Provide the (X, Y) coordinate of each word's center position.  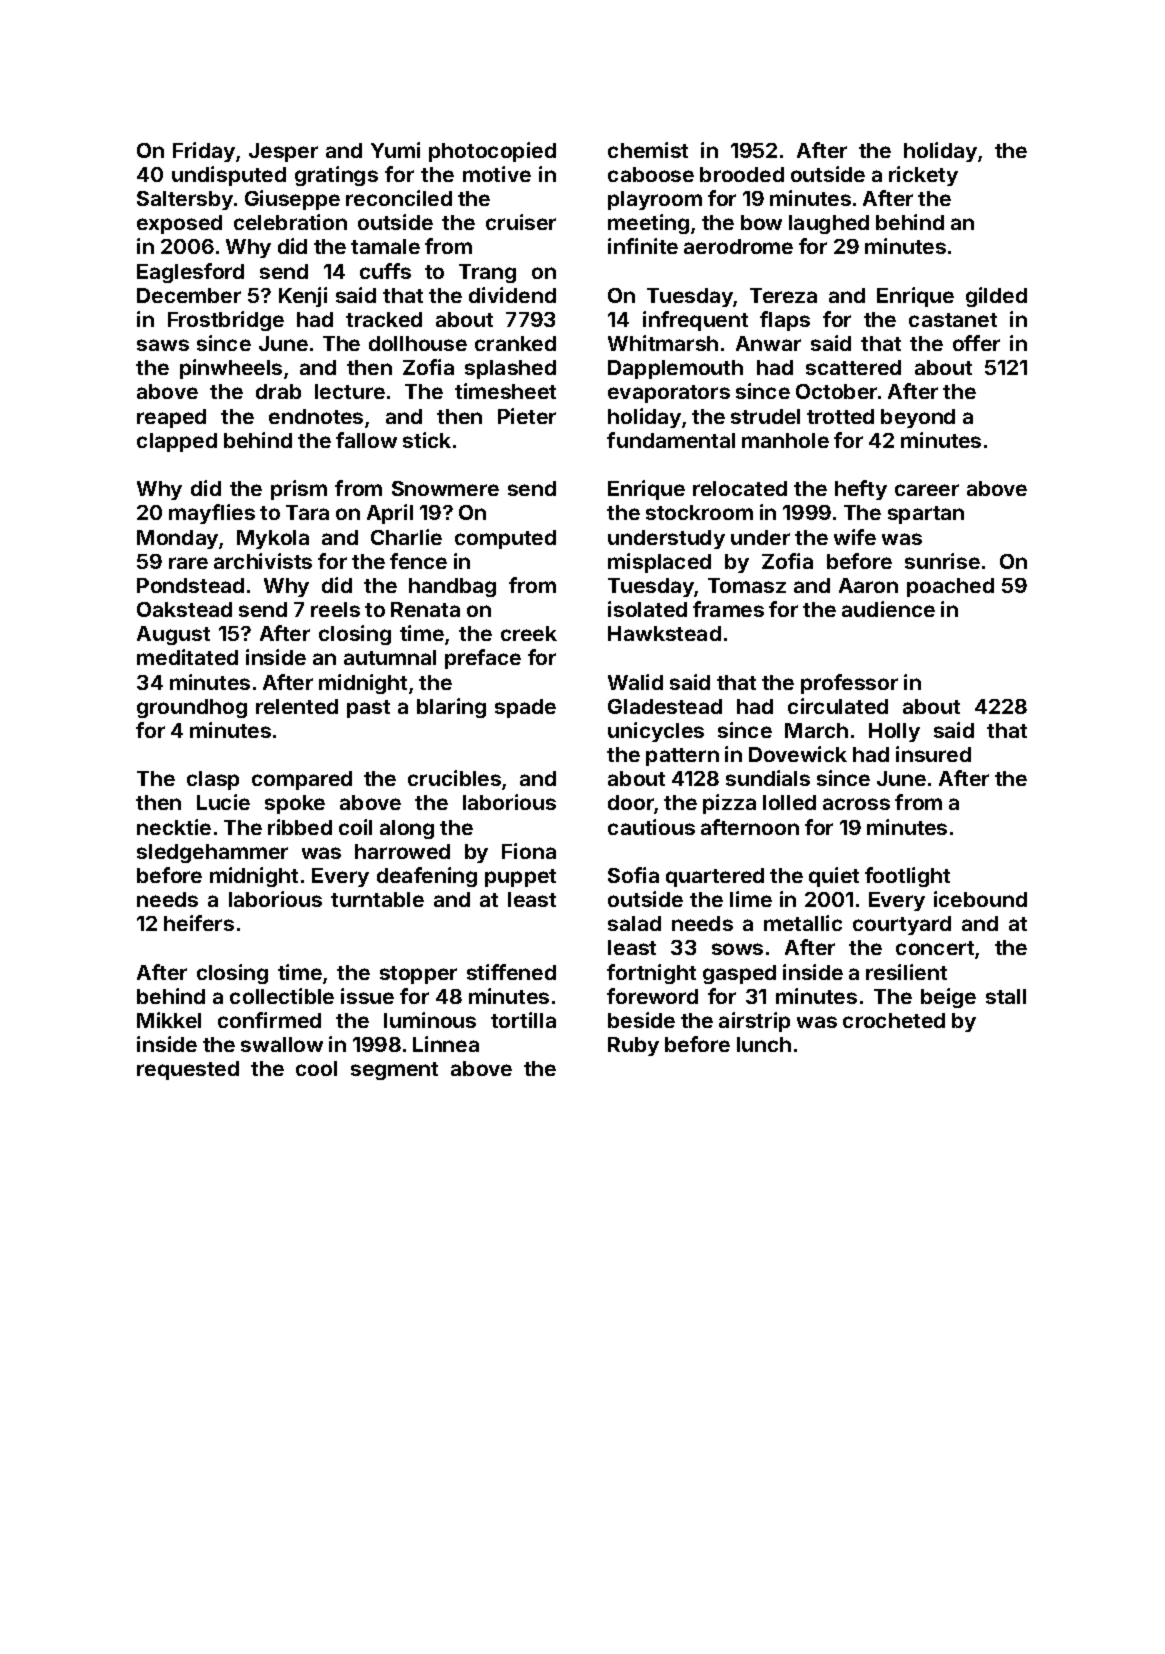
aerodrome (738, 246)
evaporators (669, 394)
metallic (803, 923)
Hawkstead (664, 633)
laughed (829, 224)
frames (728, 609)
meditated (187, 657)
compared (302, 780)
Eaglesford (190, 273)
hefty (861, 490)
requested (188, 1070)
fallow (366, 440)
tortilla (523, 1020)
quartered (715, 877)
